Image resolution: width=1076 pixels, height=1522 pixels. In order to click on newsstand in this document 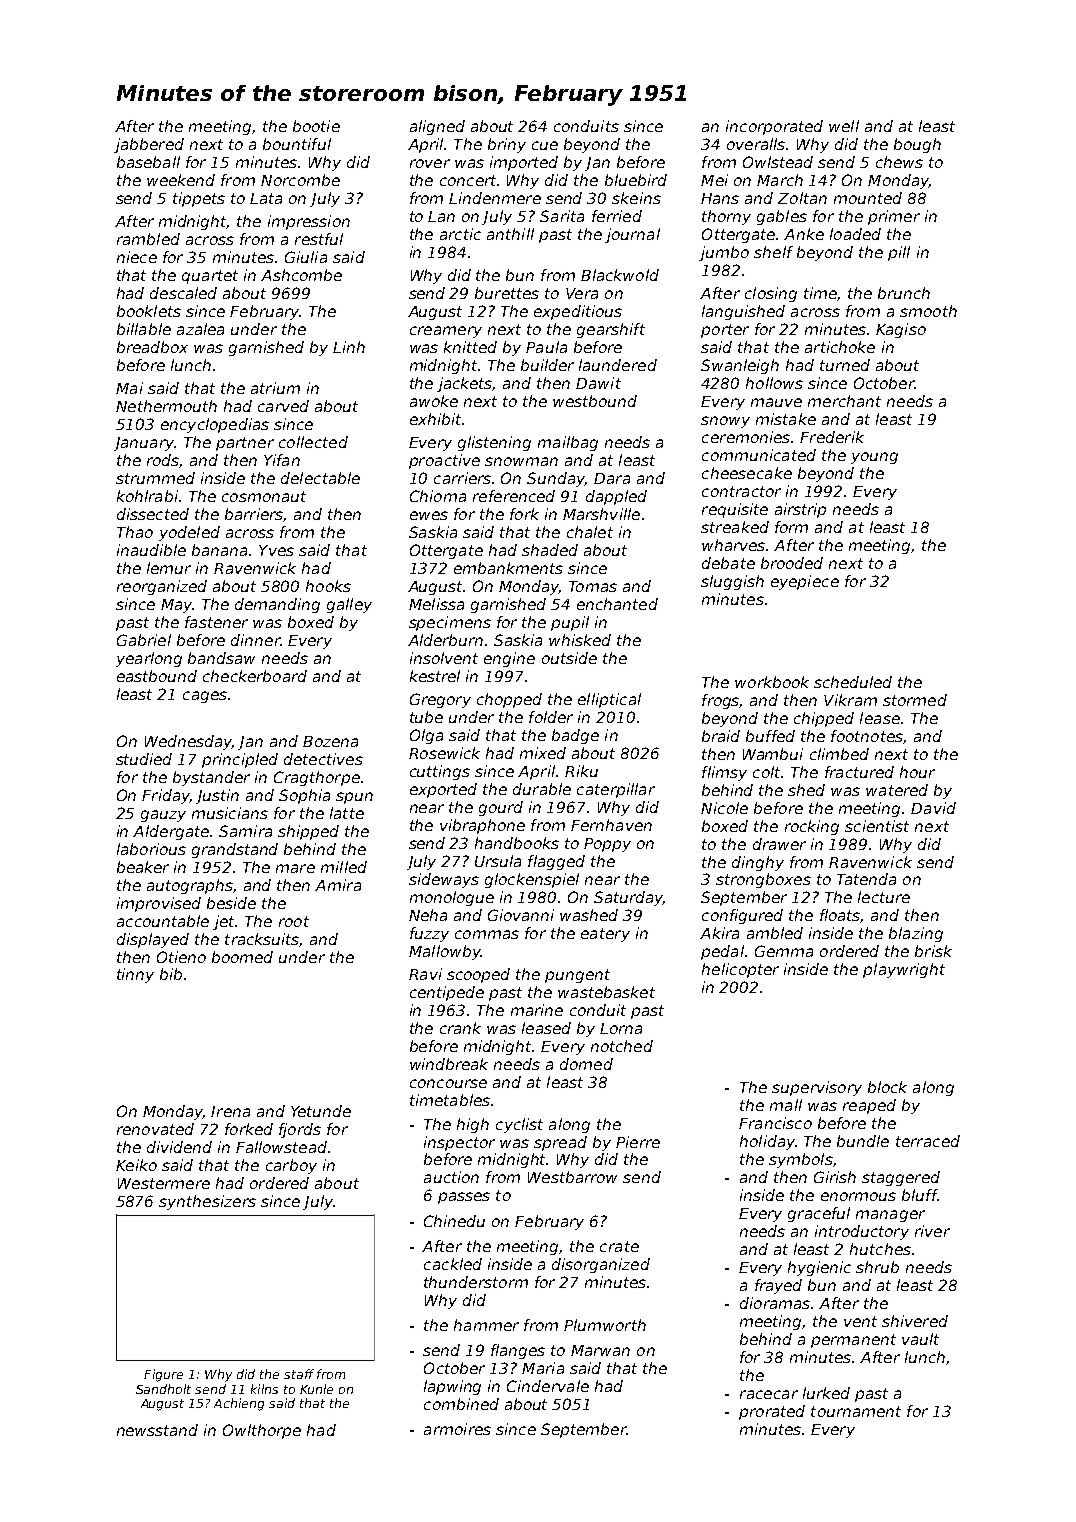, I will do `click(157, 1430)`.
